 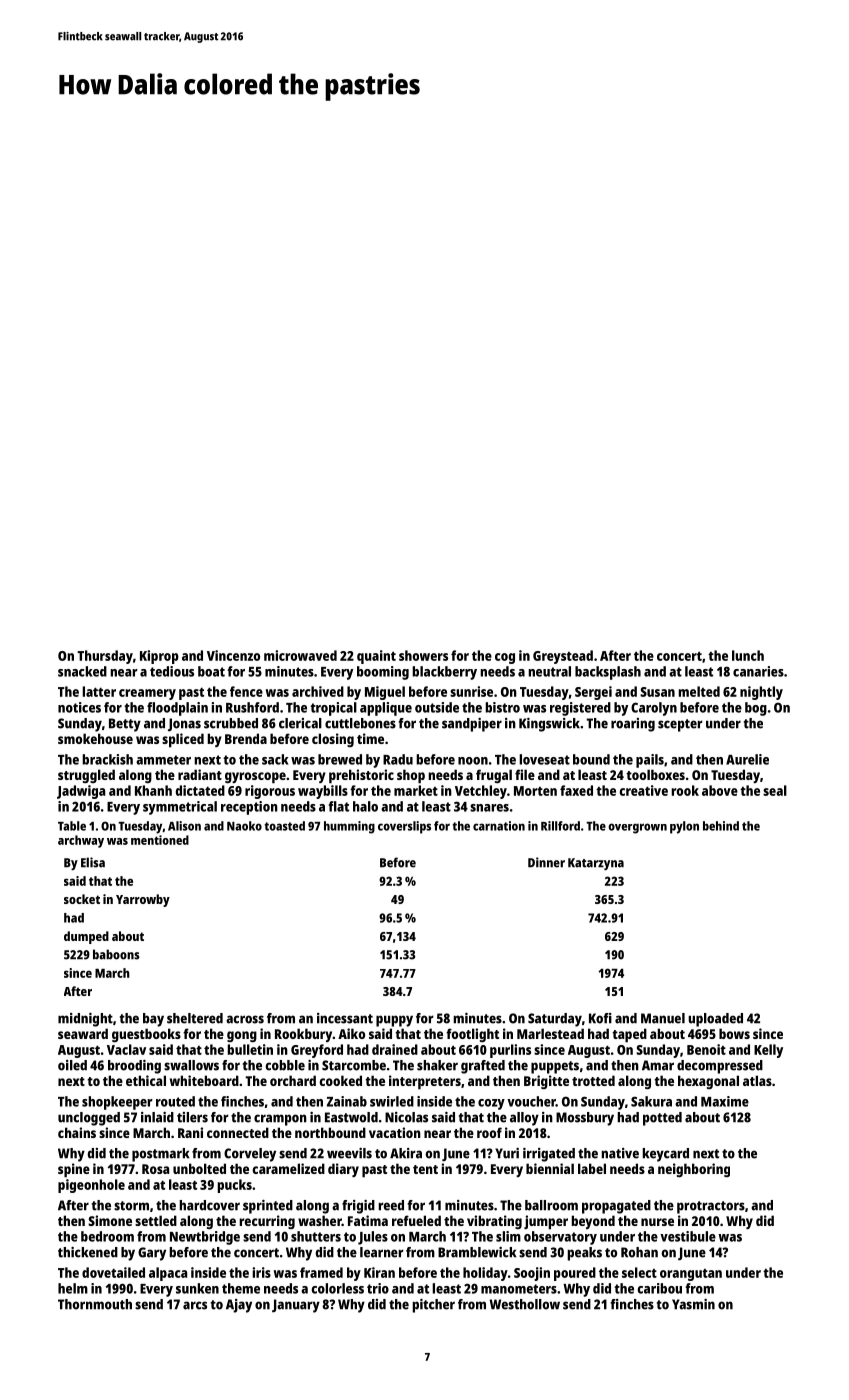 What do you see at coordinates (761, 693) in the document?
I see `nightly` at bounding box center [761, 693].
